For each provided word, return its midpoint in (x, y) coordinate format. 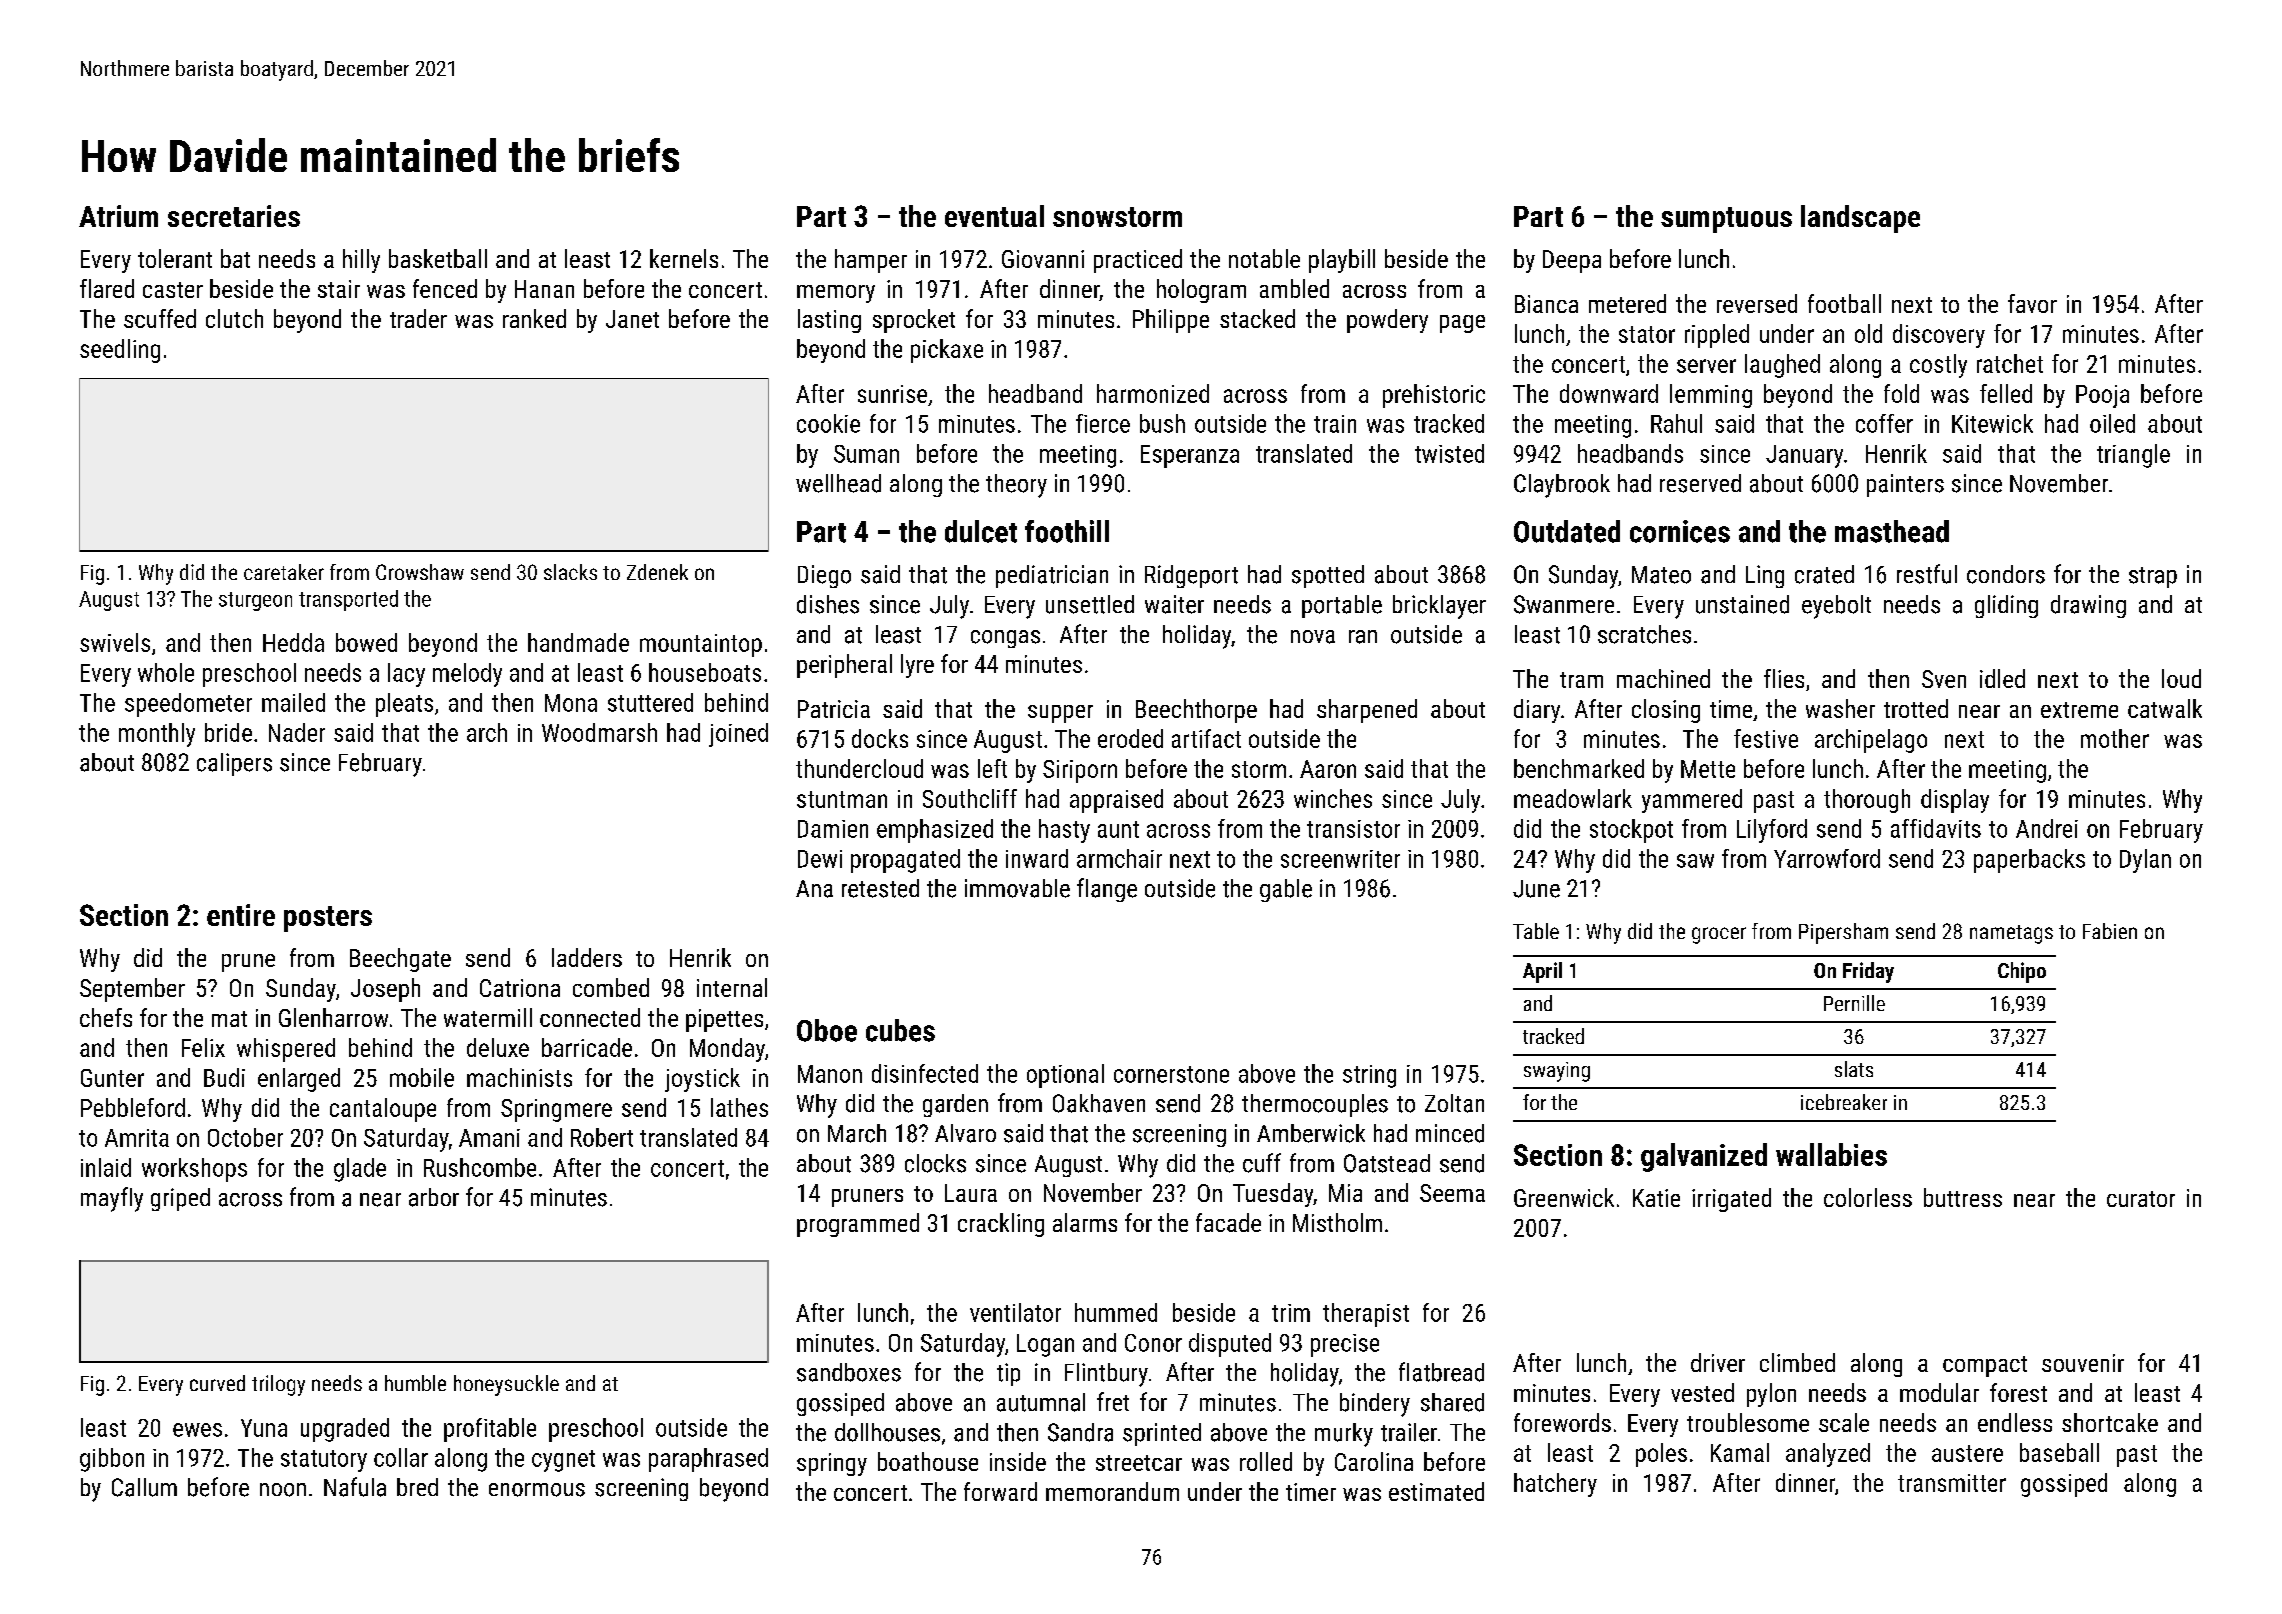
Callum (144, 1487)
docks (880, 738)
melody (467, 675)
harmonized (1153, 393)
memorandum (1112, 1491)
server (1706, 366)
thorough (1867, 801)
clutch (234, 318)
